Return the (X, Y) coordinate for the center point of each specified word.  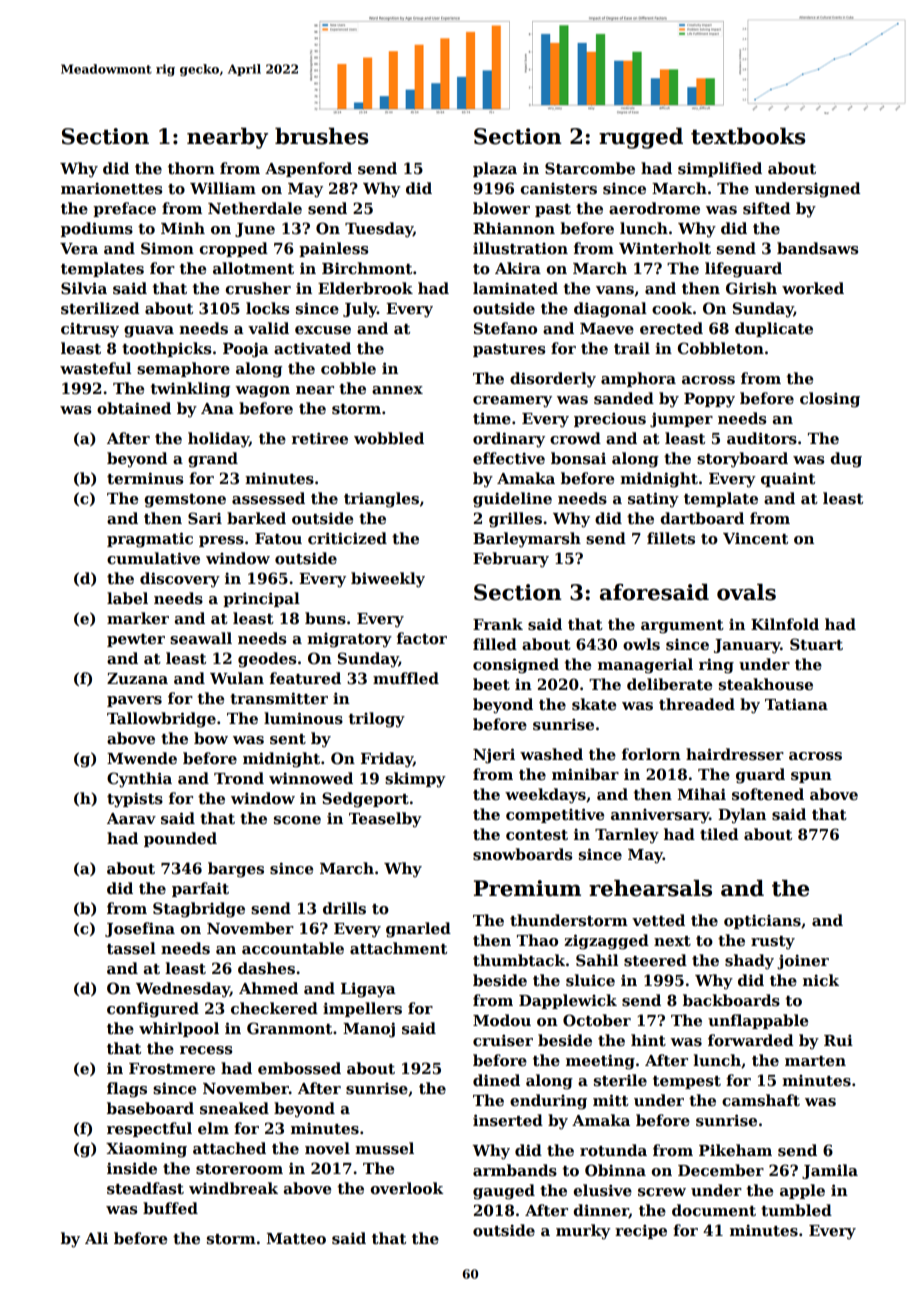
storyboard (742, 460)
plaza (495, 169)
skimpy (415, 780)
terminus (145, 478)
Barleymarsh (527, 540)
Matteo (296, 1238)
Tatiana (796, 704)
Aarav (131, 818)
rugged (641, 138)
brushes (321, 136)
